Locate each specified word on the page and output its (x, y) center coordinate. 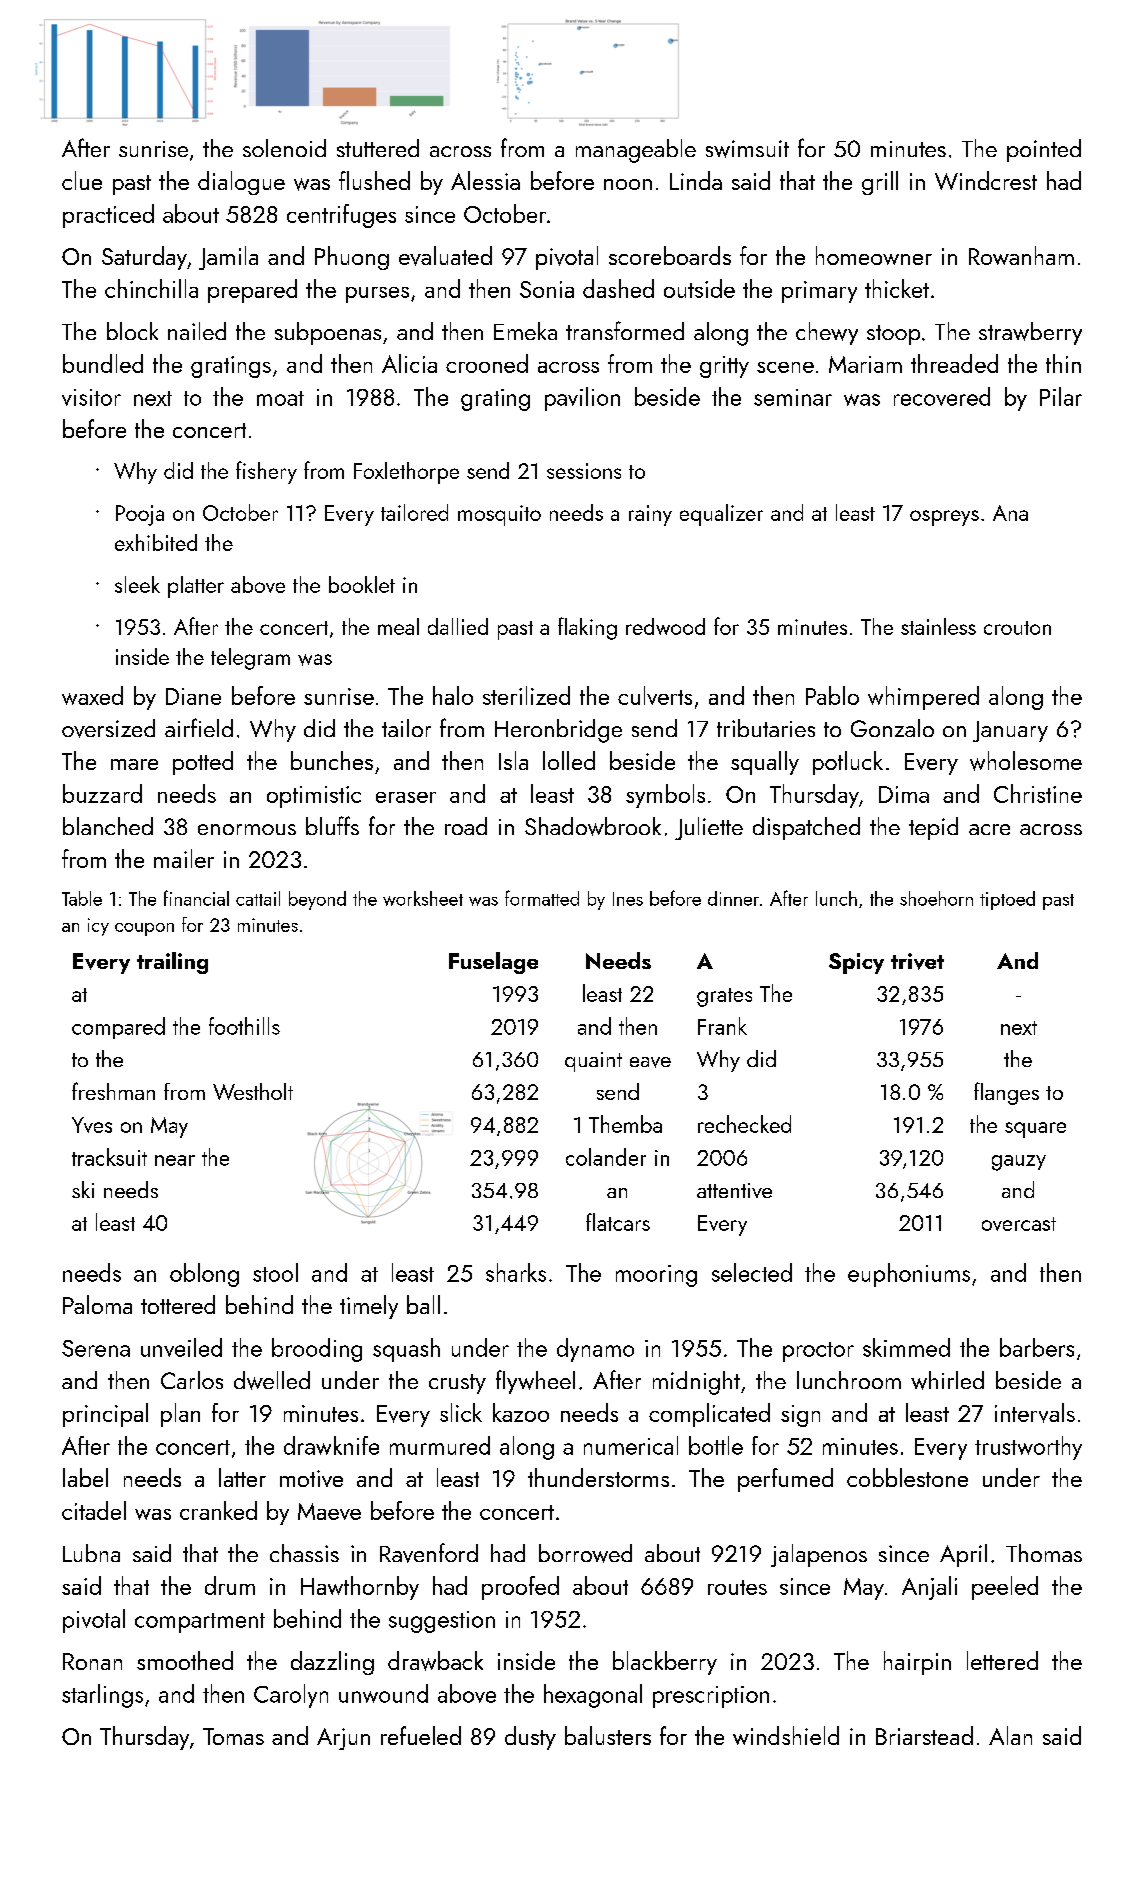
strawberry (1030, 333)
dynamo (595, 1350)
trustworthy (1028, 1448)
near (175, 1160)
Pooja (140, 515)
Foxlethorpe (406, 473)
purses (377, 295)
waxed (92, 695)
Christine (1038, 793)
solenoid (284, 148)
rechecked (744, 1124)
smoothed (185, 1660)
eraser (406, 797)
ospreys (944, 518)
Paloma (97, 1304)
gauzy (1019, 1163)
